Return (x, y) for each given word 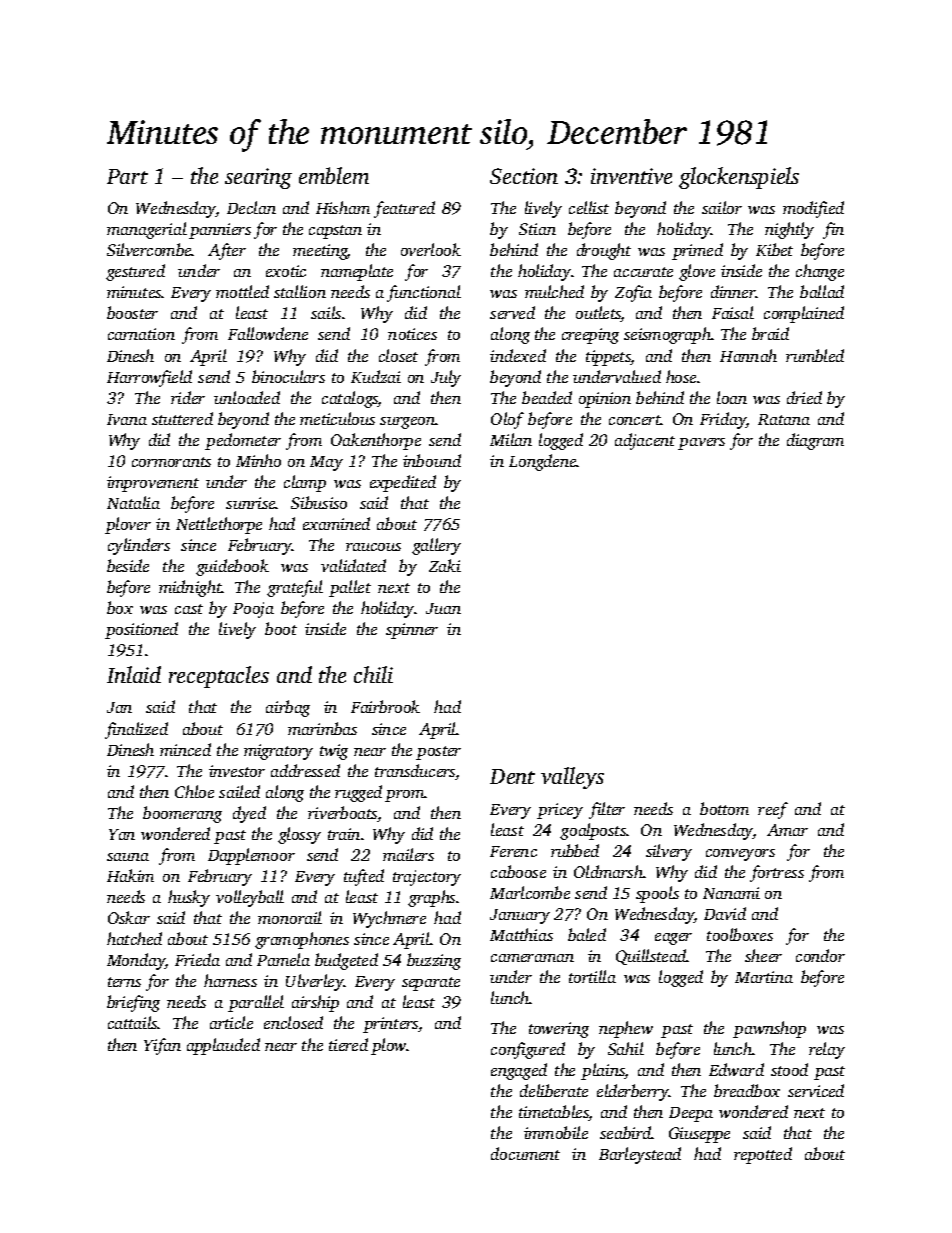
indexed (518, 355)
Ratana (784, 419)
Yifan (162, 1046)
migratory (278, 752)
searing (258, 178)
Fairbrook (385, 706)
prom (404, 796)
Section (524, 176)
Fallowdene (268, 333)
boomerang (182, 814)
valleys (572, 778)
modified (813, 209)
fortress (777, 873)
